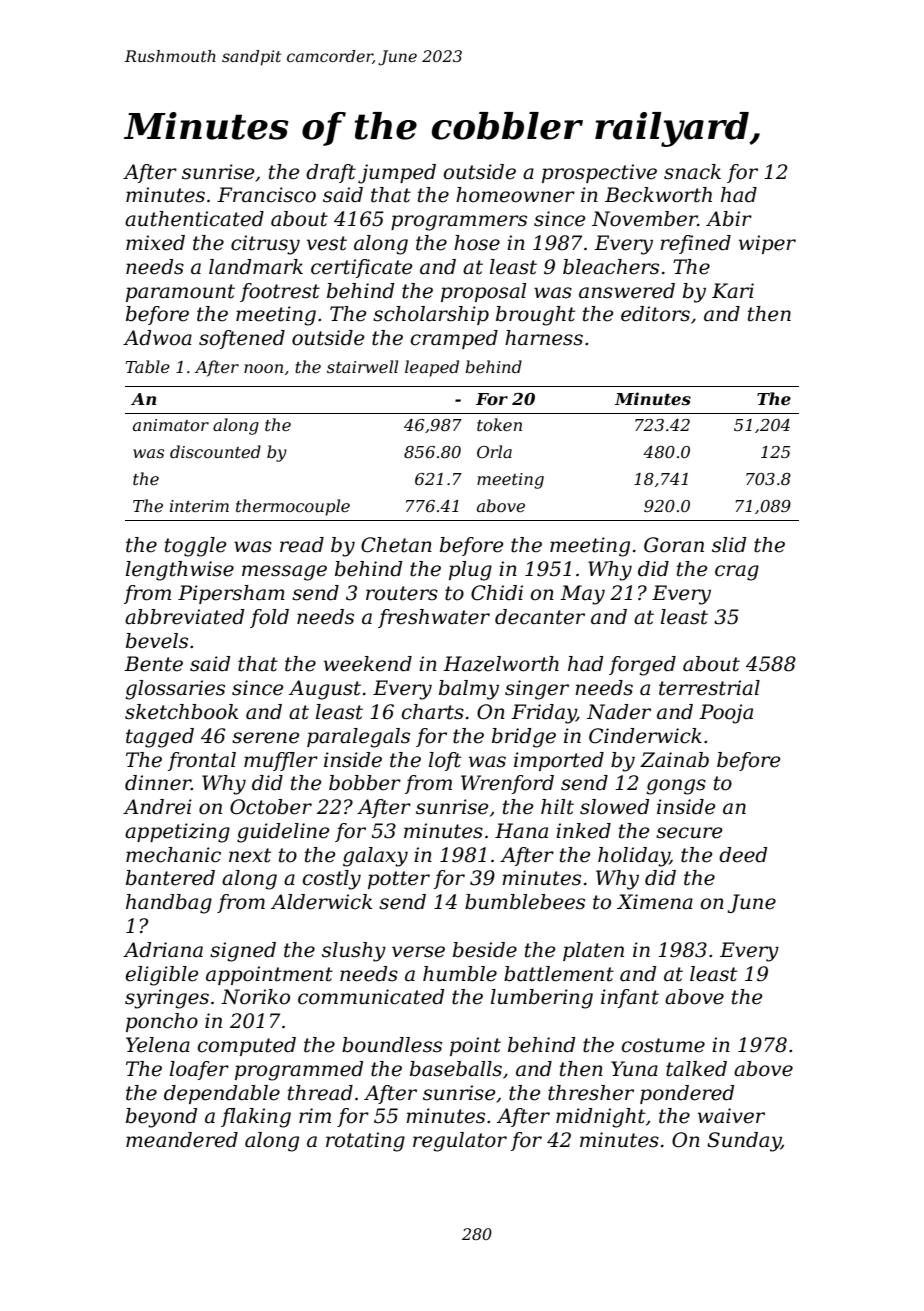 The width and height of the screenshot is (924, 1311). Describe the element at coordinates (155, 243) in the screenshot. I see `mixed` at that location.
